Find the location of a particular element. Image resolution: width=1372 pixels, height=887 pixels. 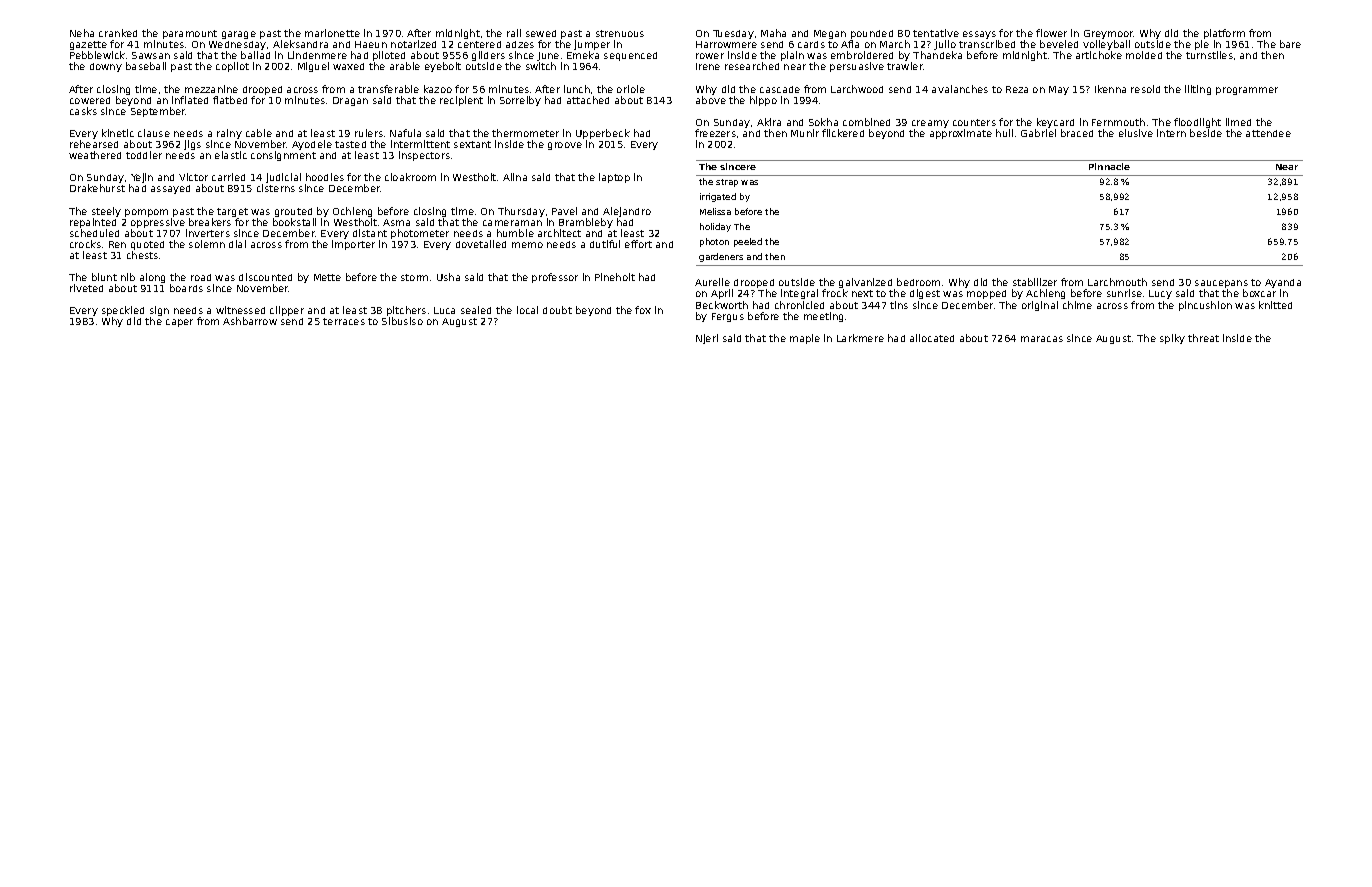

Haeun is located at coordinates (371, 44).
